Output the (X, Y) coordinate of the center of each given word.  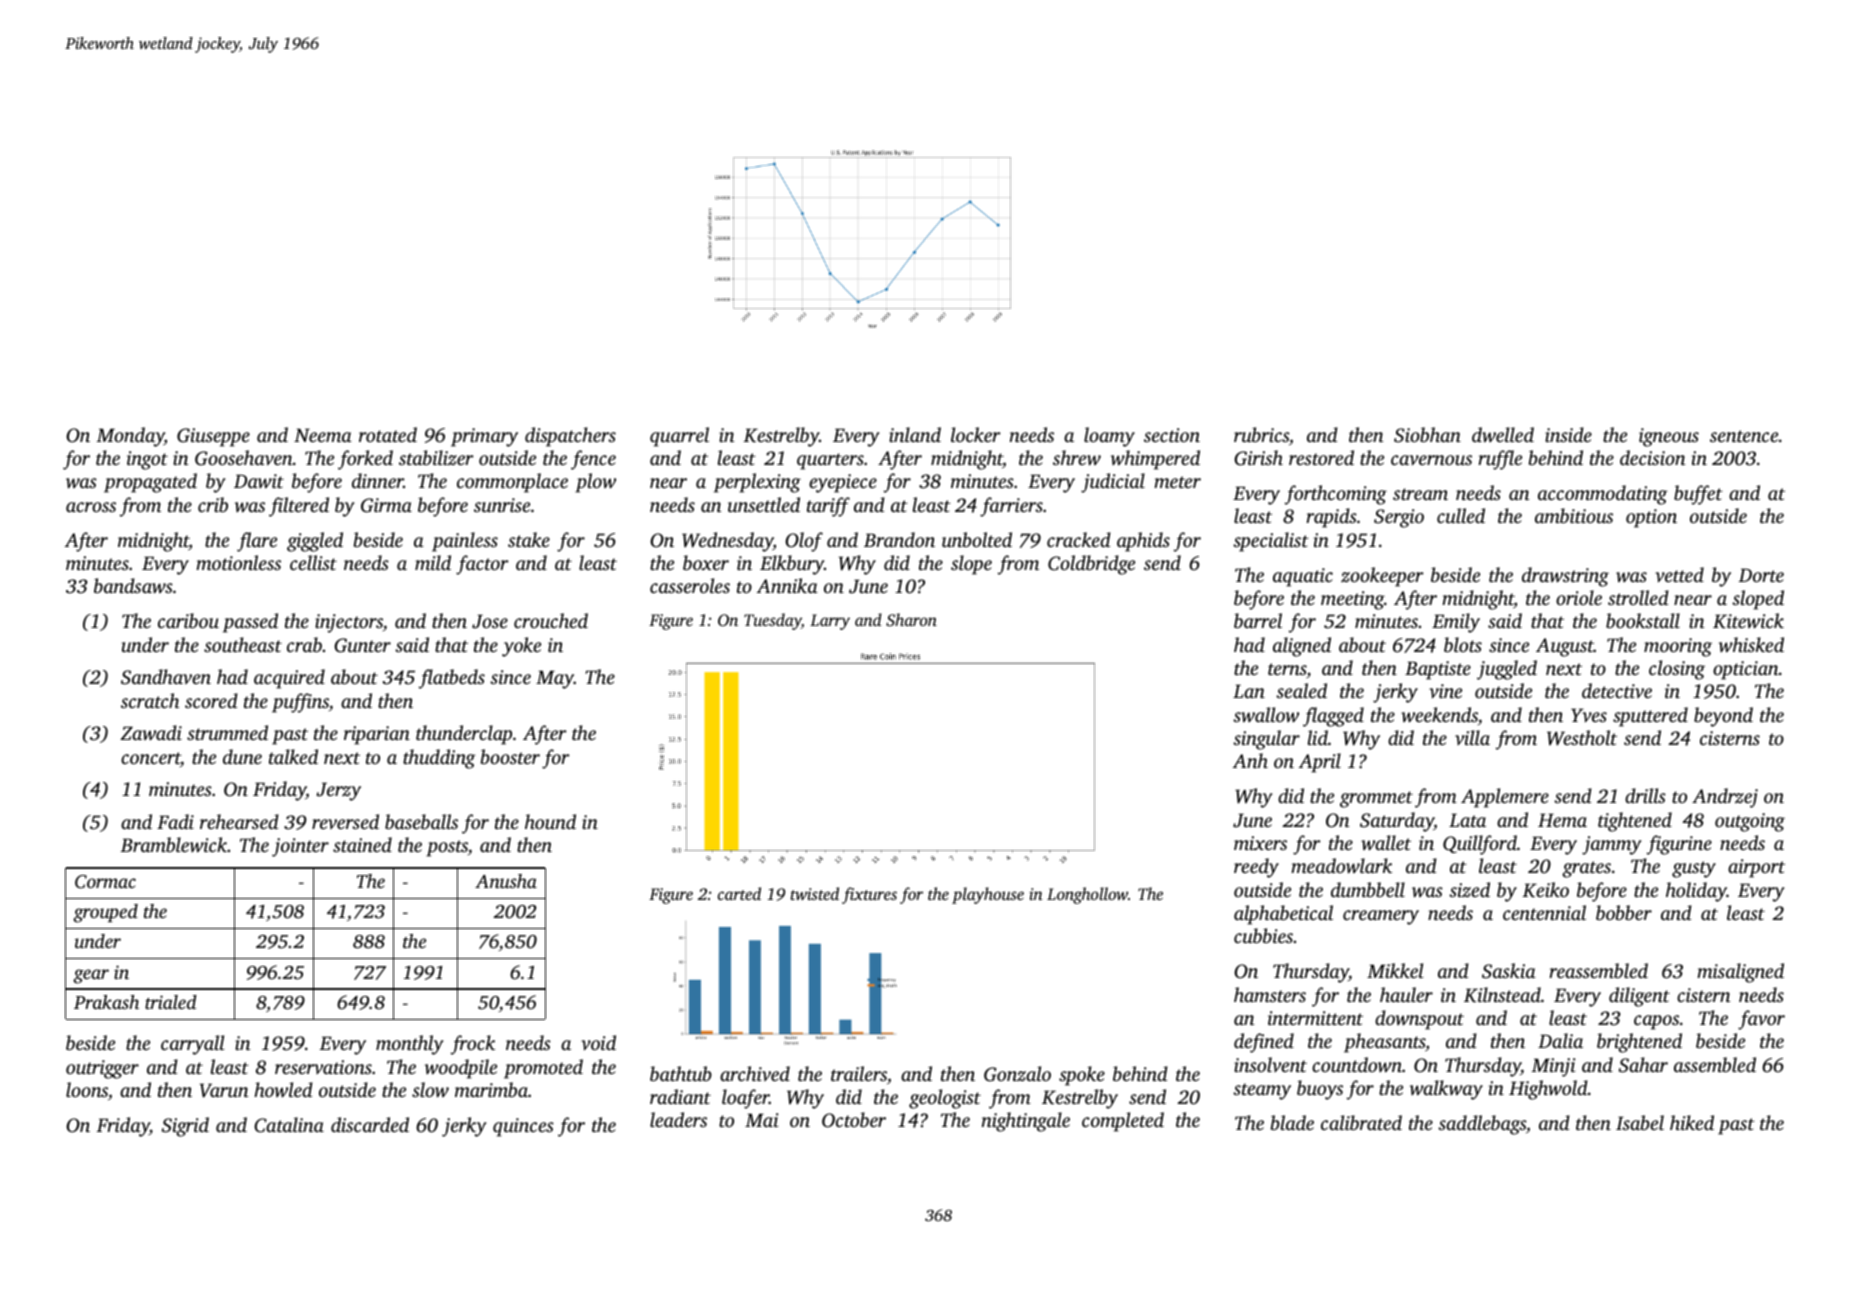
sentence (1744, 436)
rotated (388, 434)
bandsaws (133, 586)
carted (739, 893)
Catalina (289, 1125)
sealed (1301, 690)
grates (1586, 869)
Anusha (506, 881)
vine (1445, 691)
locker (976, 434)
